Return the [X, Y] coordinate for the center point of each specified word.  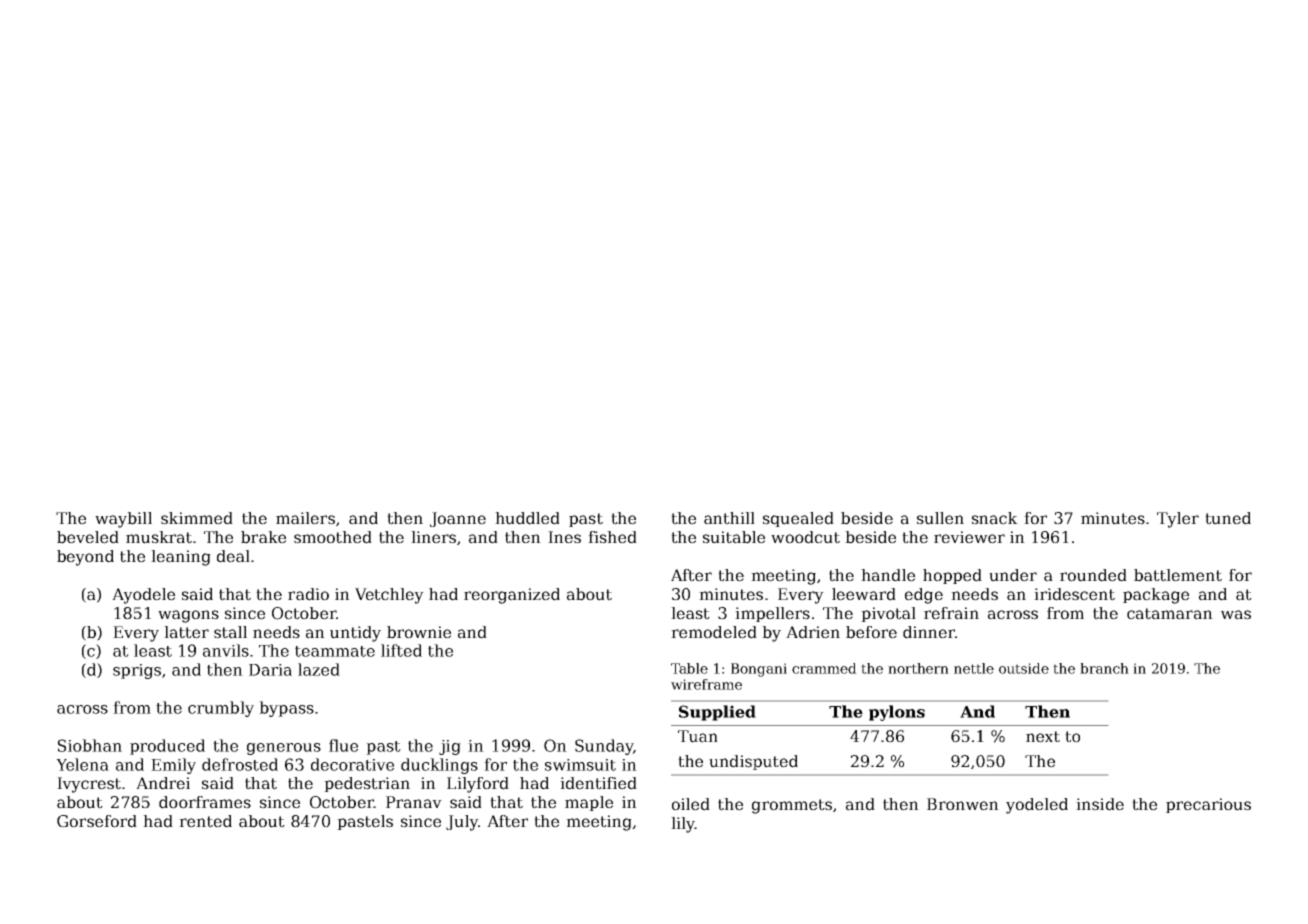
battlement [1178, 575]
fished [612, 537]
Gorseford [97, 821]
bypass [286, 709]
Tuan [698, 736]
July [462, 823]
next [1043, 737]
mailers [305, 518]
